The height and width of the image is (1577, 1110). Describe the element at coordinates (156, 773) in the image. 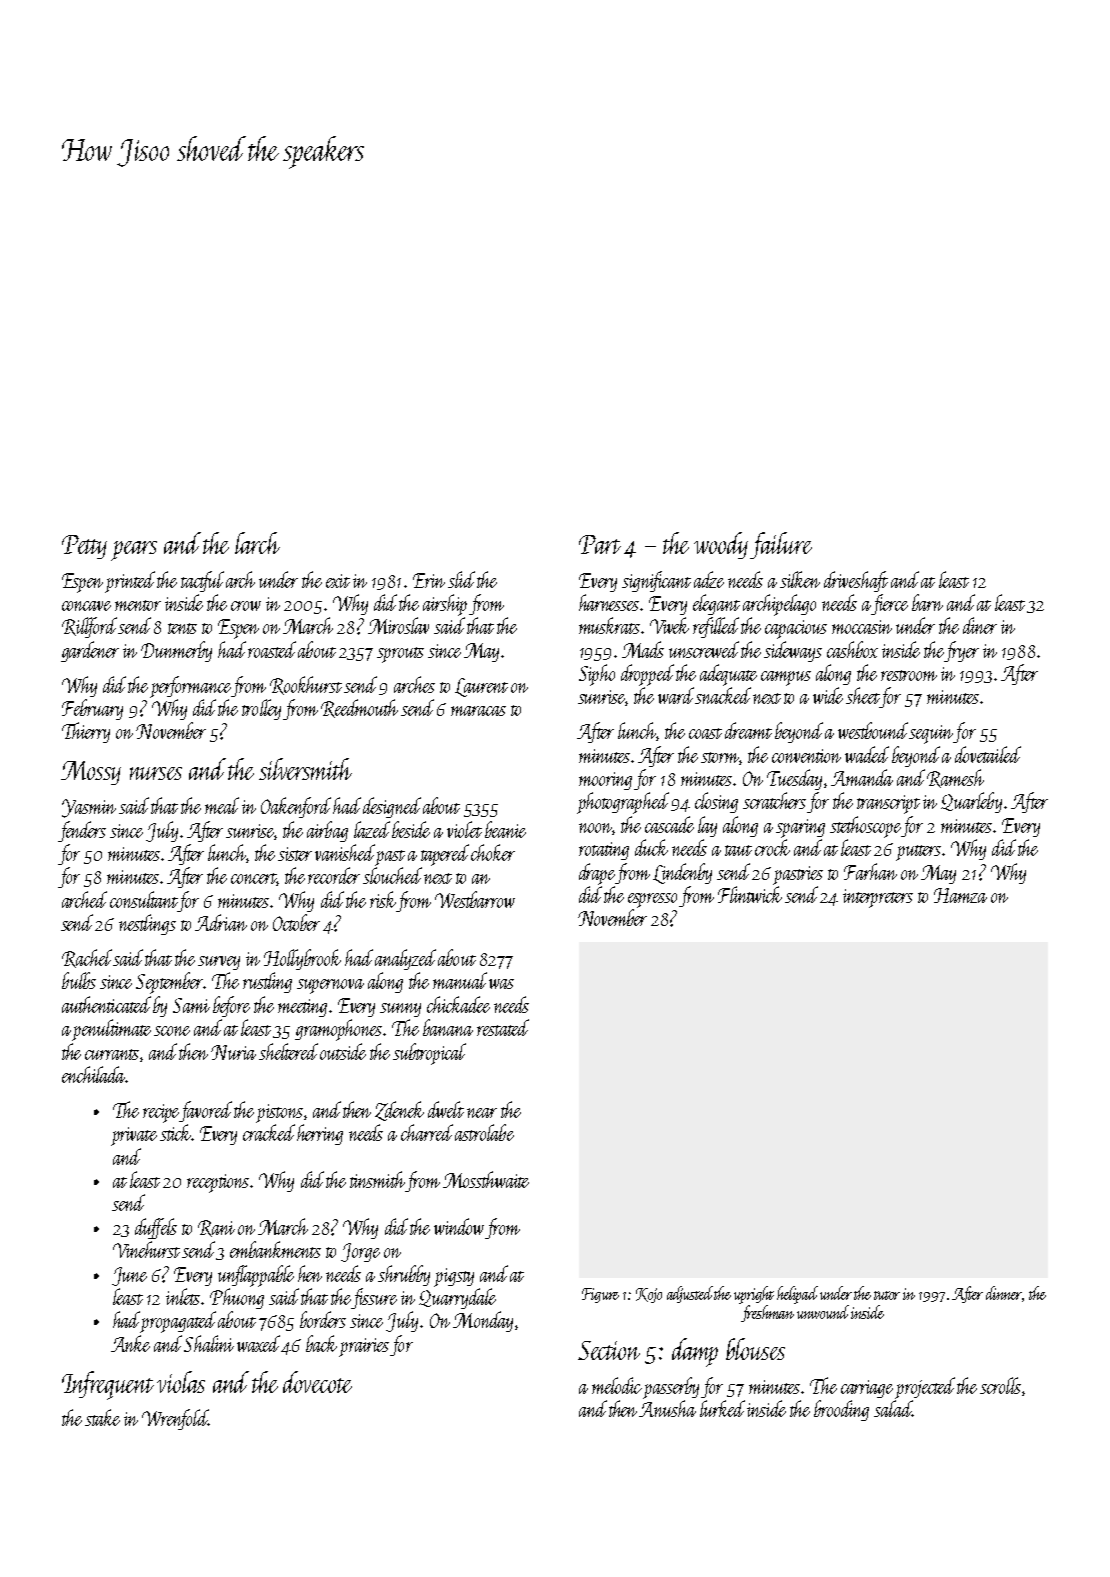

I see `nurses` at that location.
